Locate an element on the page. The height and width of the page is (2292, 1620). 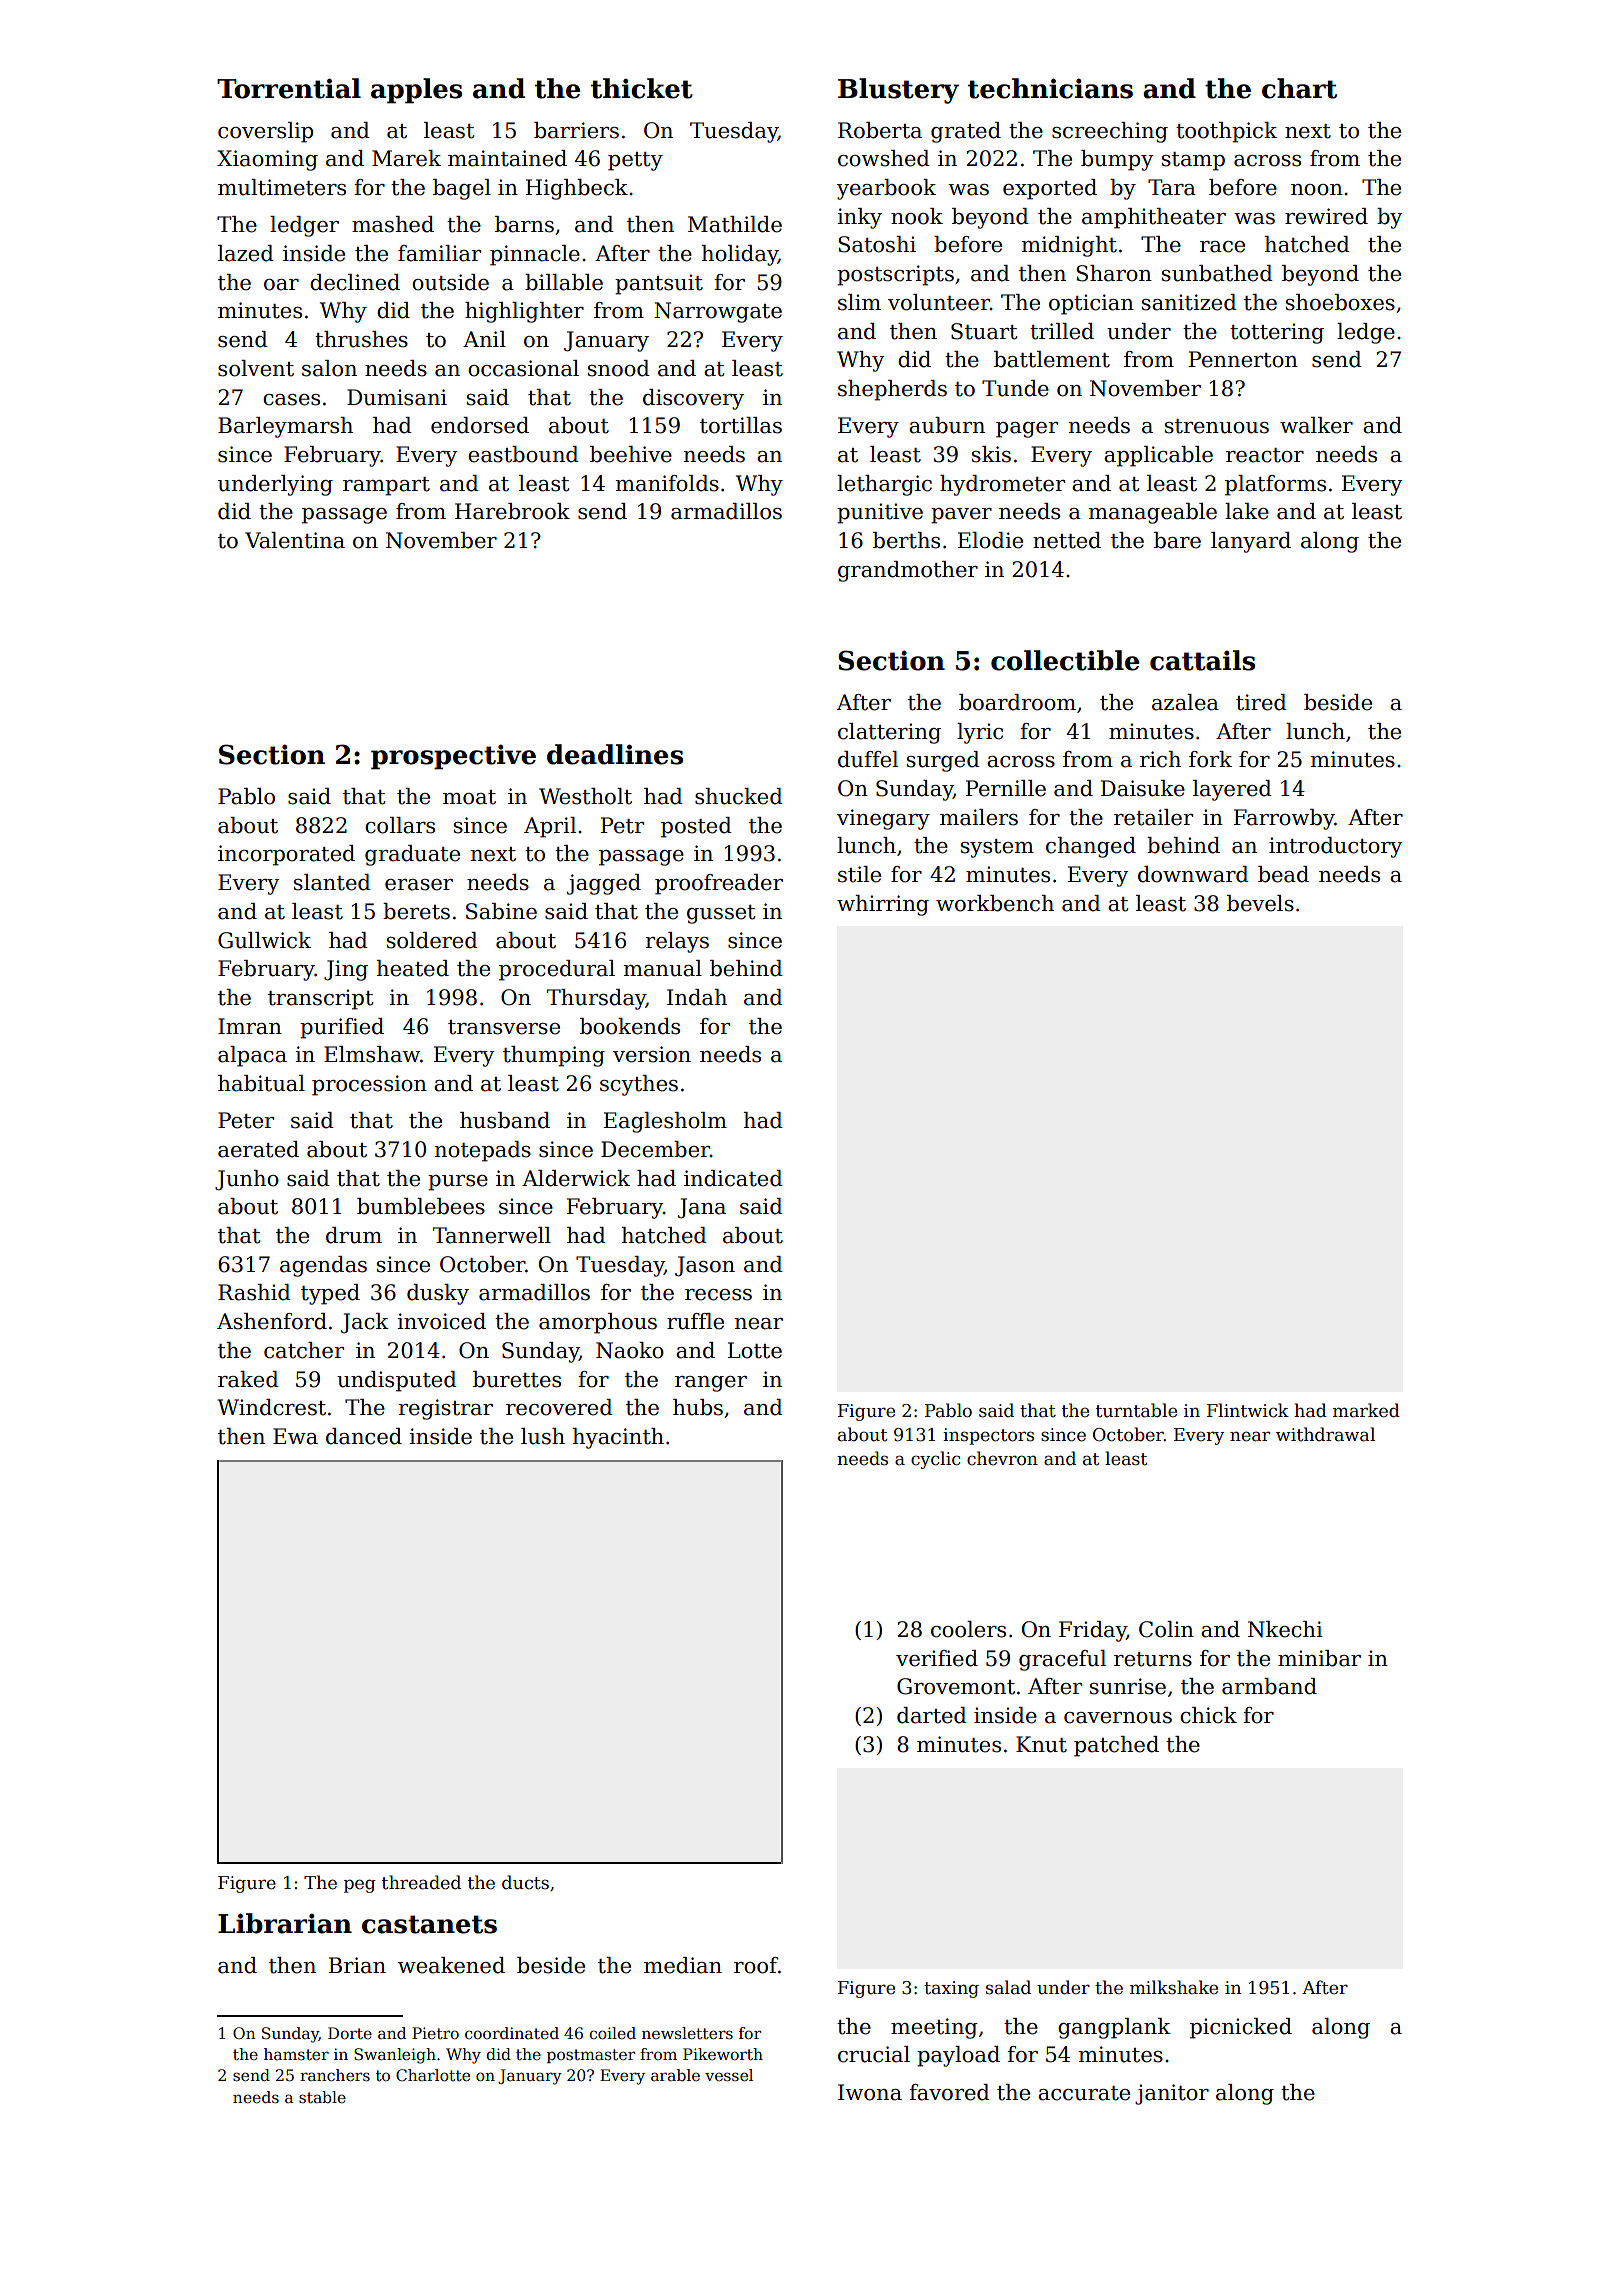
Torrential is located at coordinates (289, 88).
